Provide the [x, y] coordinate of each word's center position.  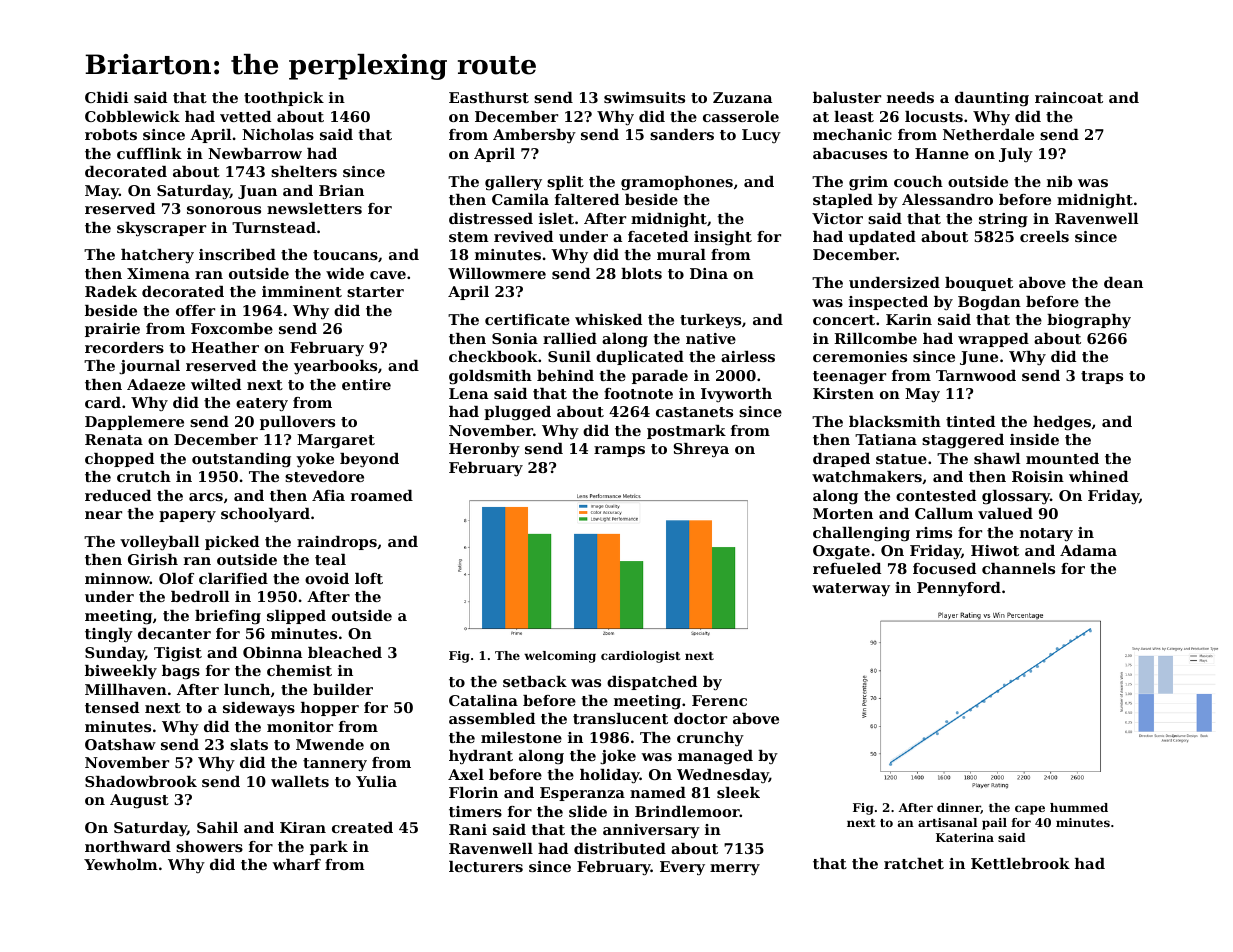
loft [369, 578]
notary [1046, 535]
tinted [970, 421]
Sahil [217, 827]
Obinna [272, 652]
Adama [1088, 550]
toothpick [284, 99]
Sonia [515, 338]
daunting [992, 99]
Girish [153, 559]
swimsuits [644, 97]
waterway [851, 590]
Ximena [158, 273]
